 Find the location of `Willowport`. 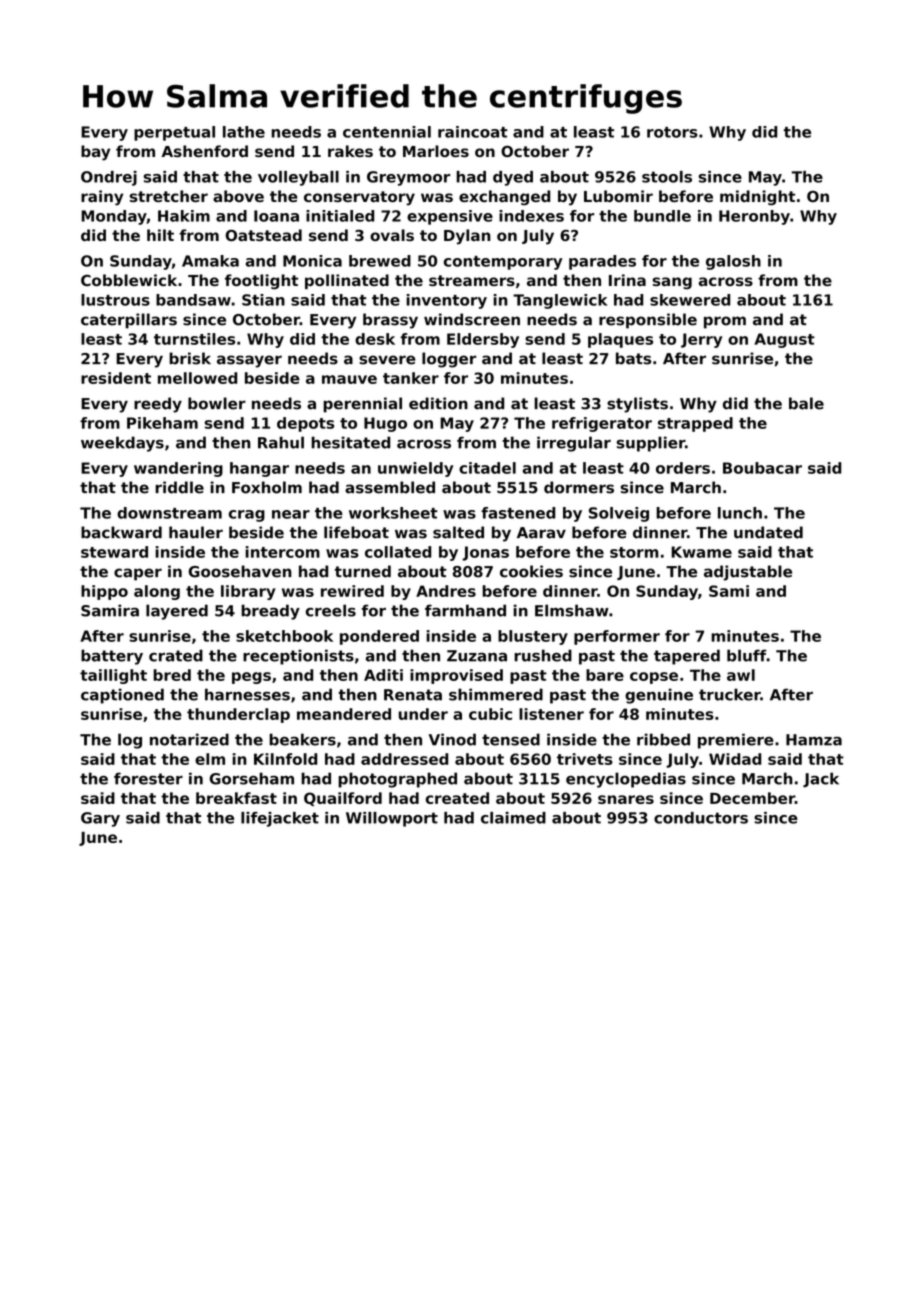

Willowport is located at coordinates (392, 819).
